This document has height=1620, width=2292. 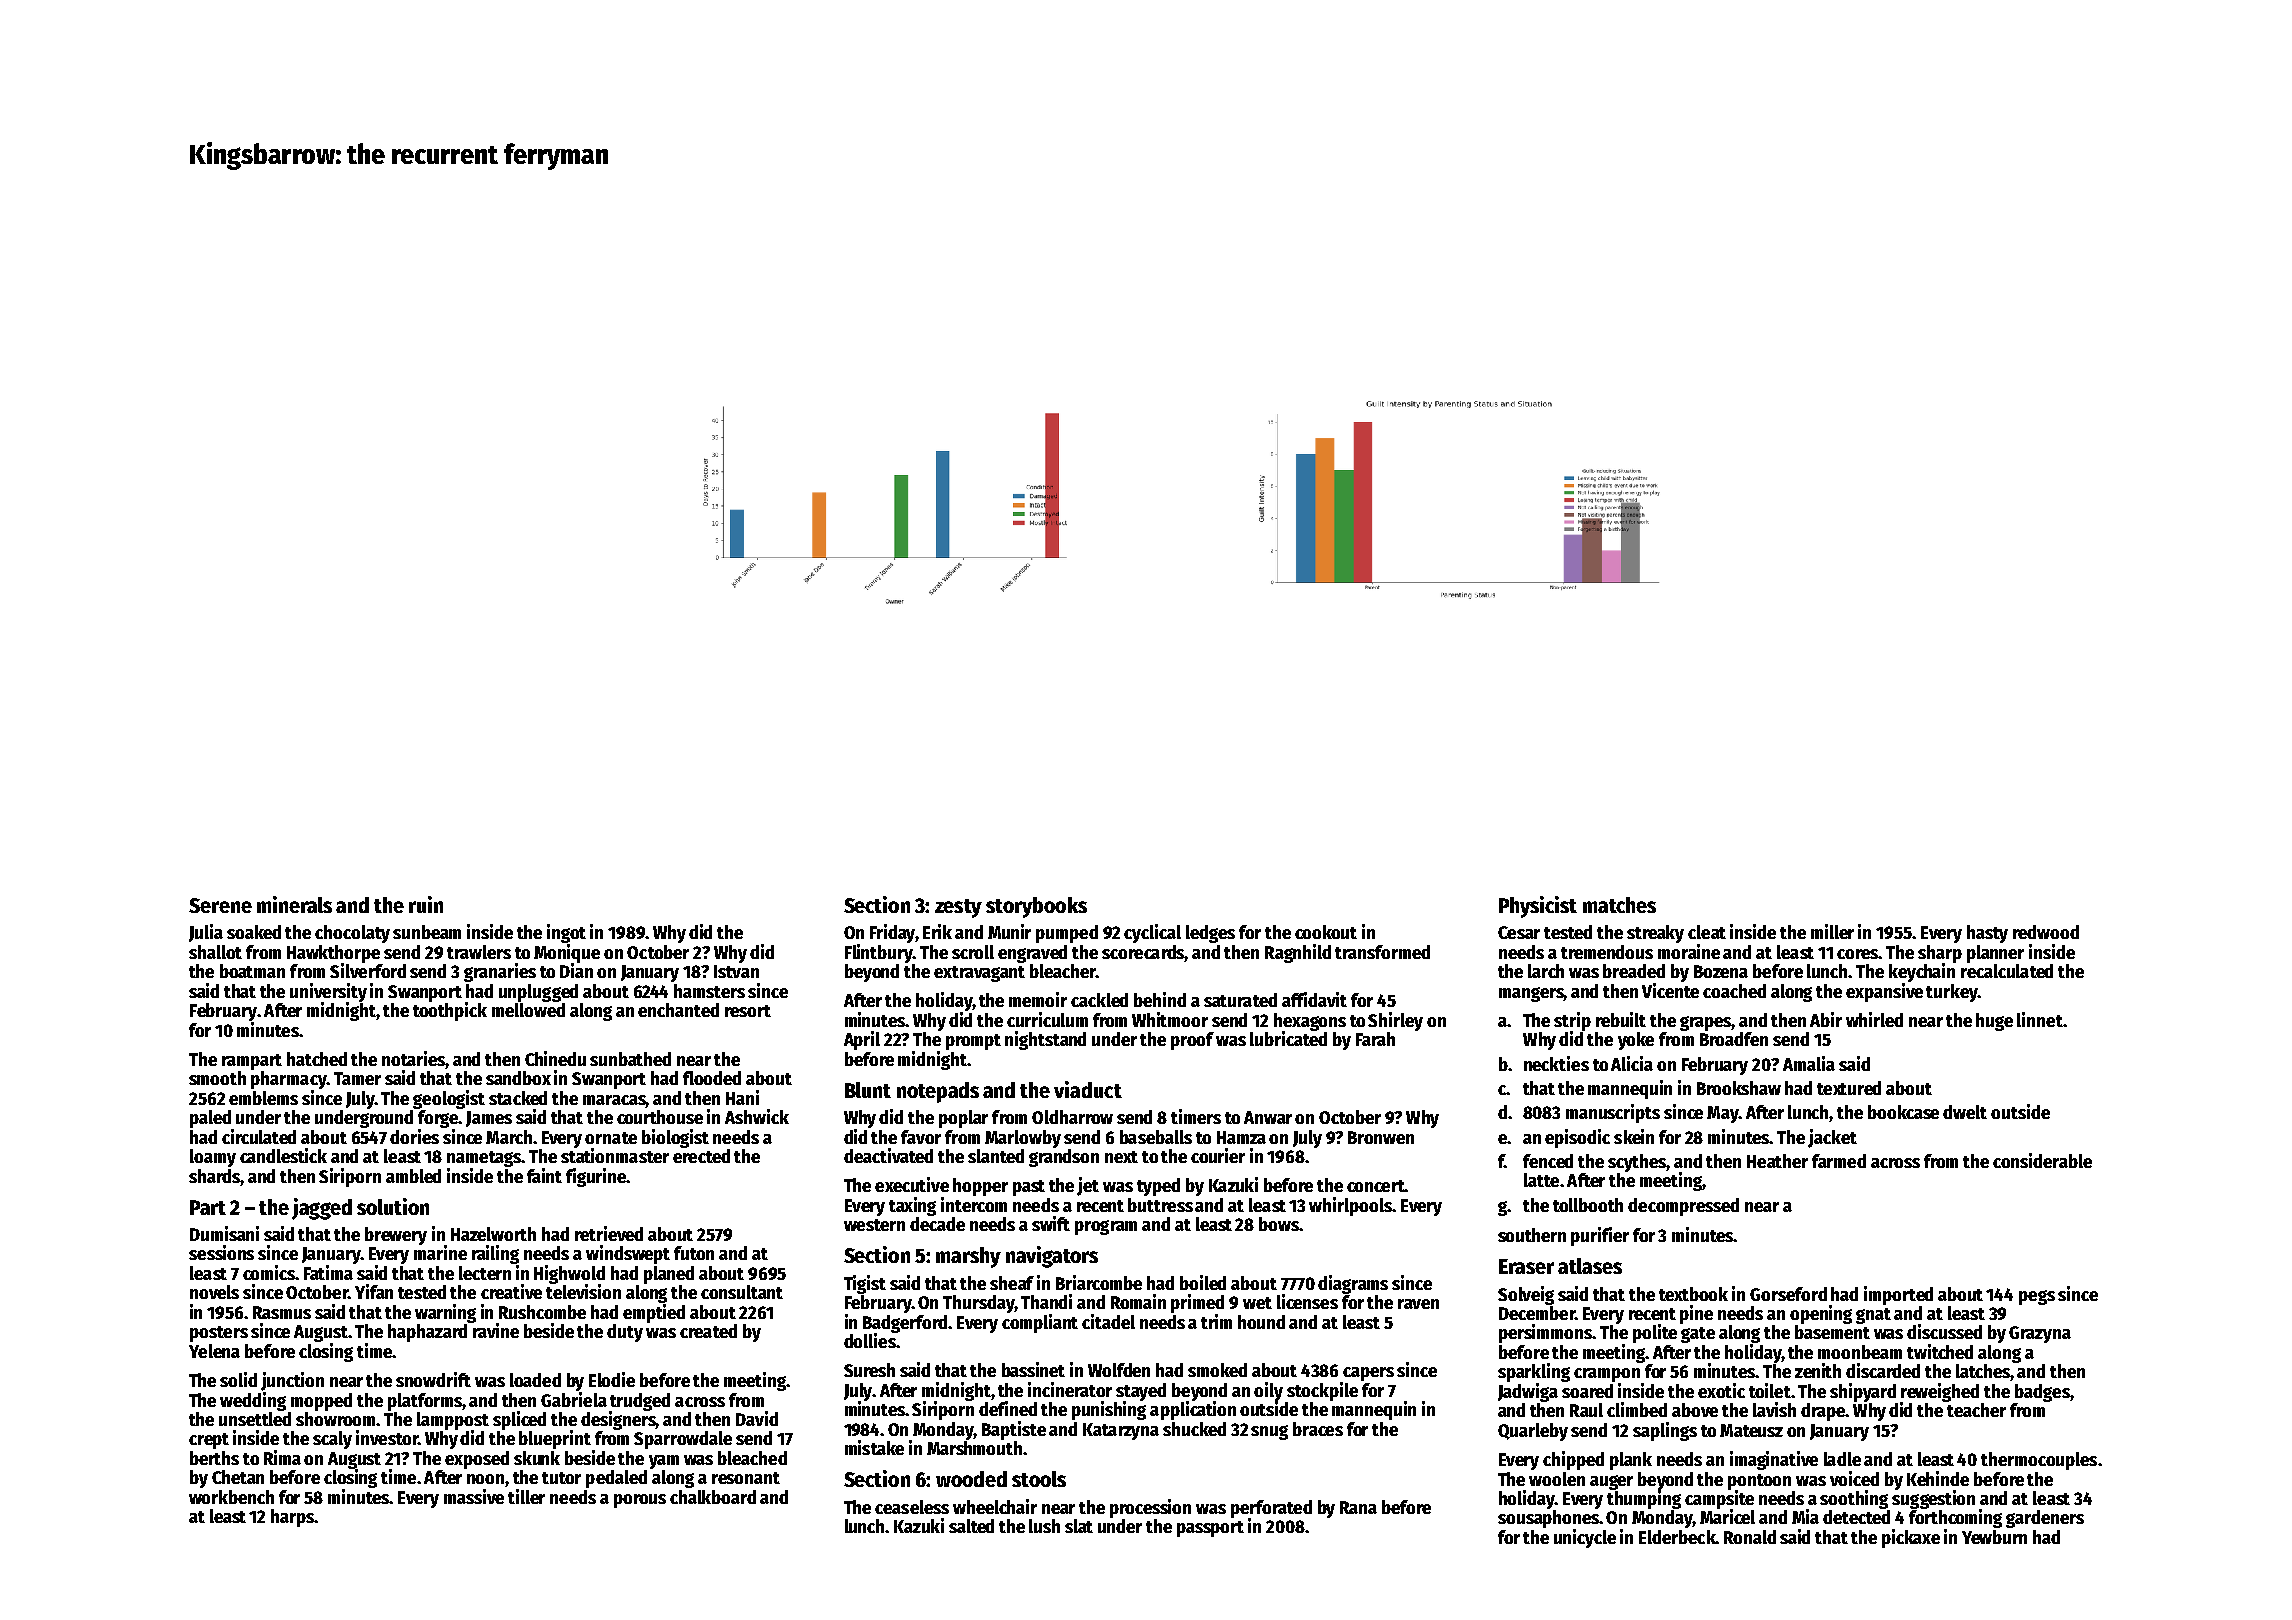 I want to click on program, so click(x=1106, y=1227).
